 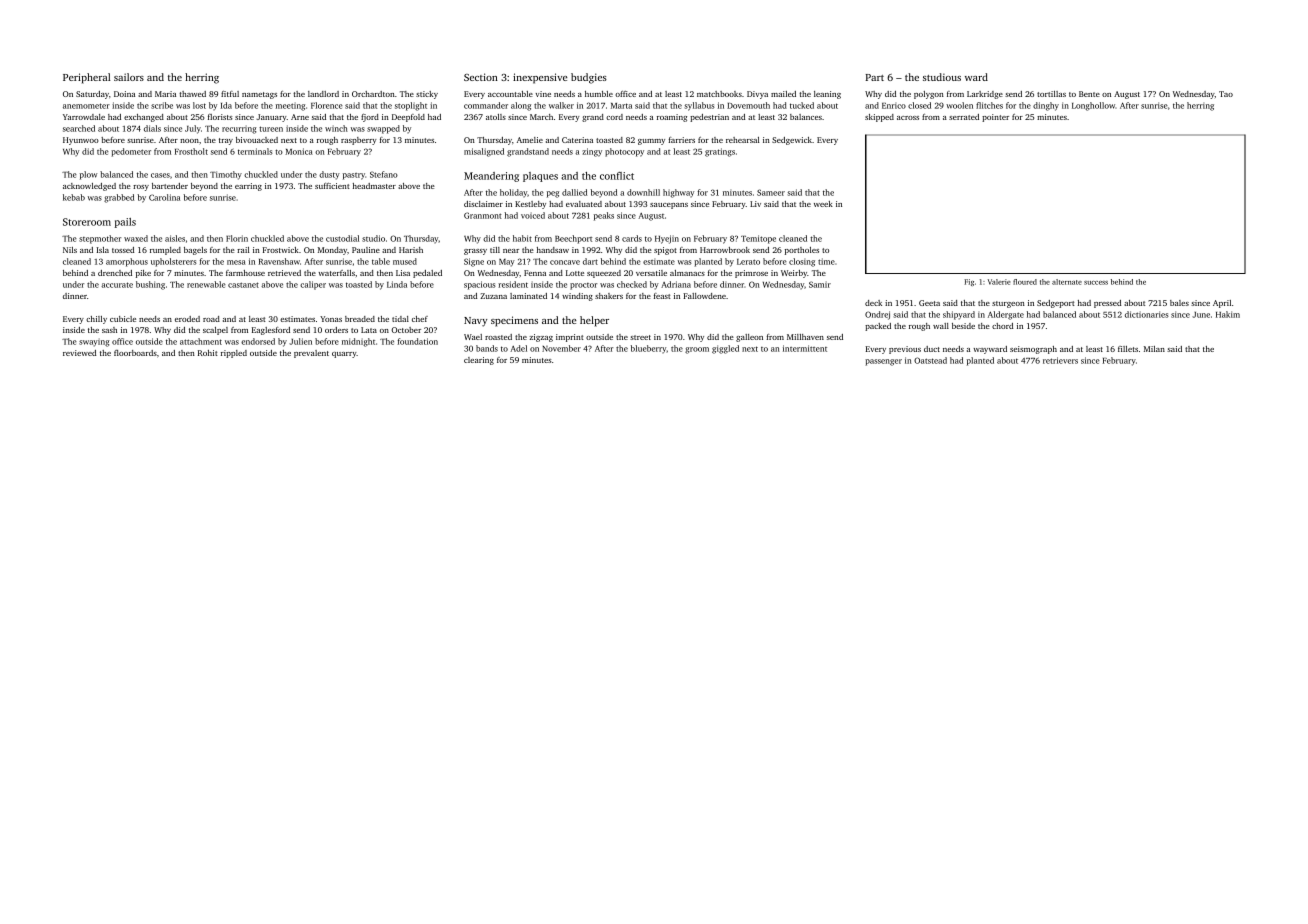 I want to click on Monica, so click(x=299, y=151).
